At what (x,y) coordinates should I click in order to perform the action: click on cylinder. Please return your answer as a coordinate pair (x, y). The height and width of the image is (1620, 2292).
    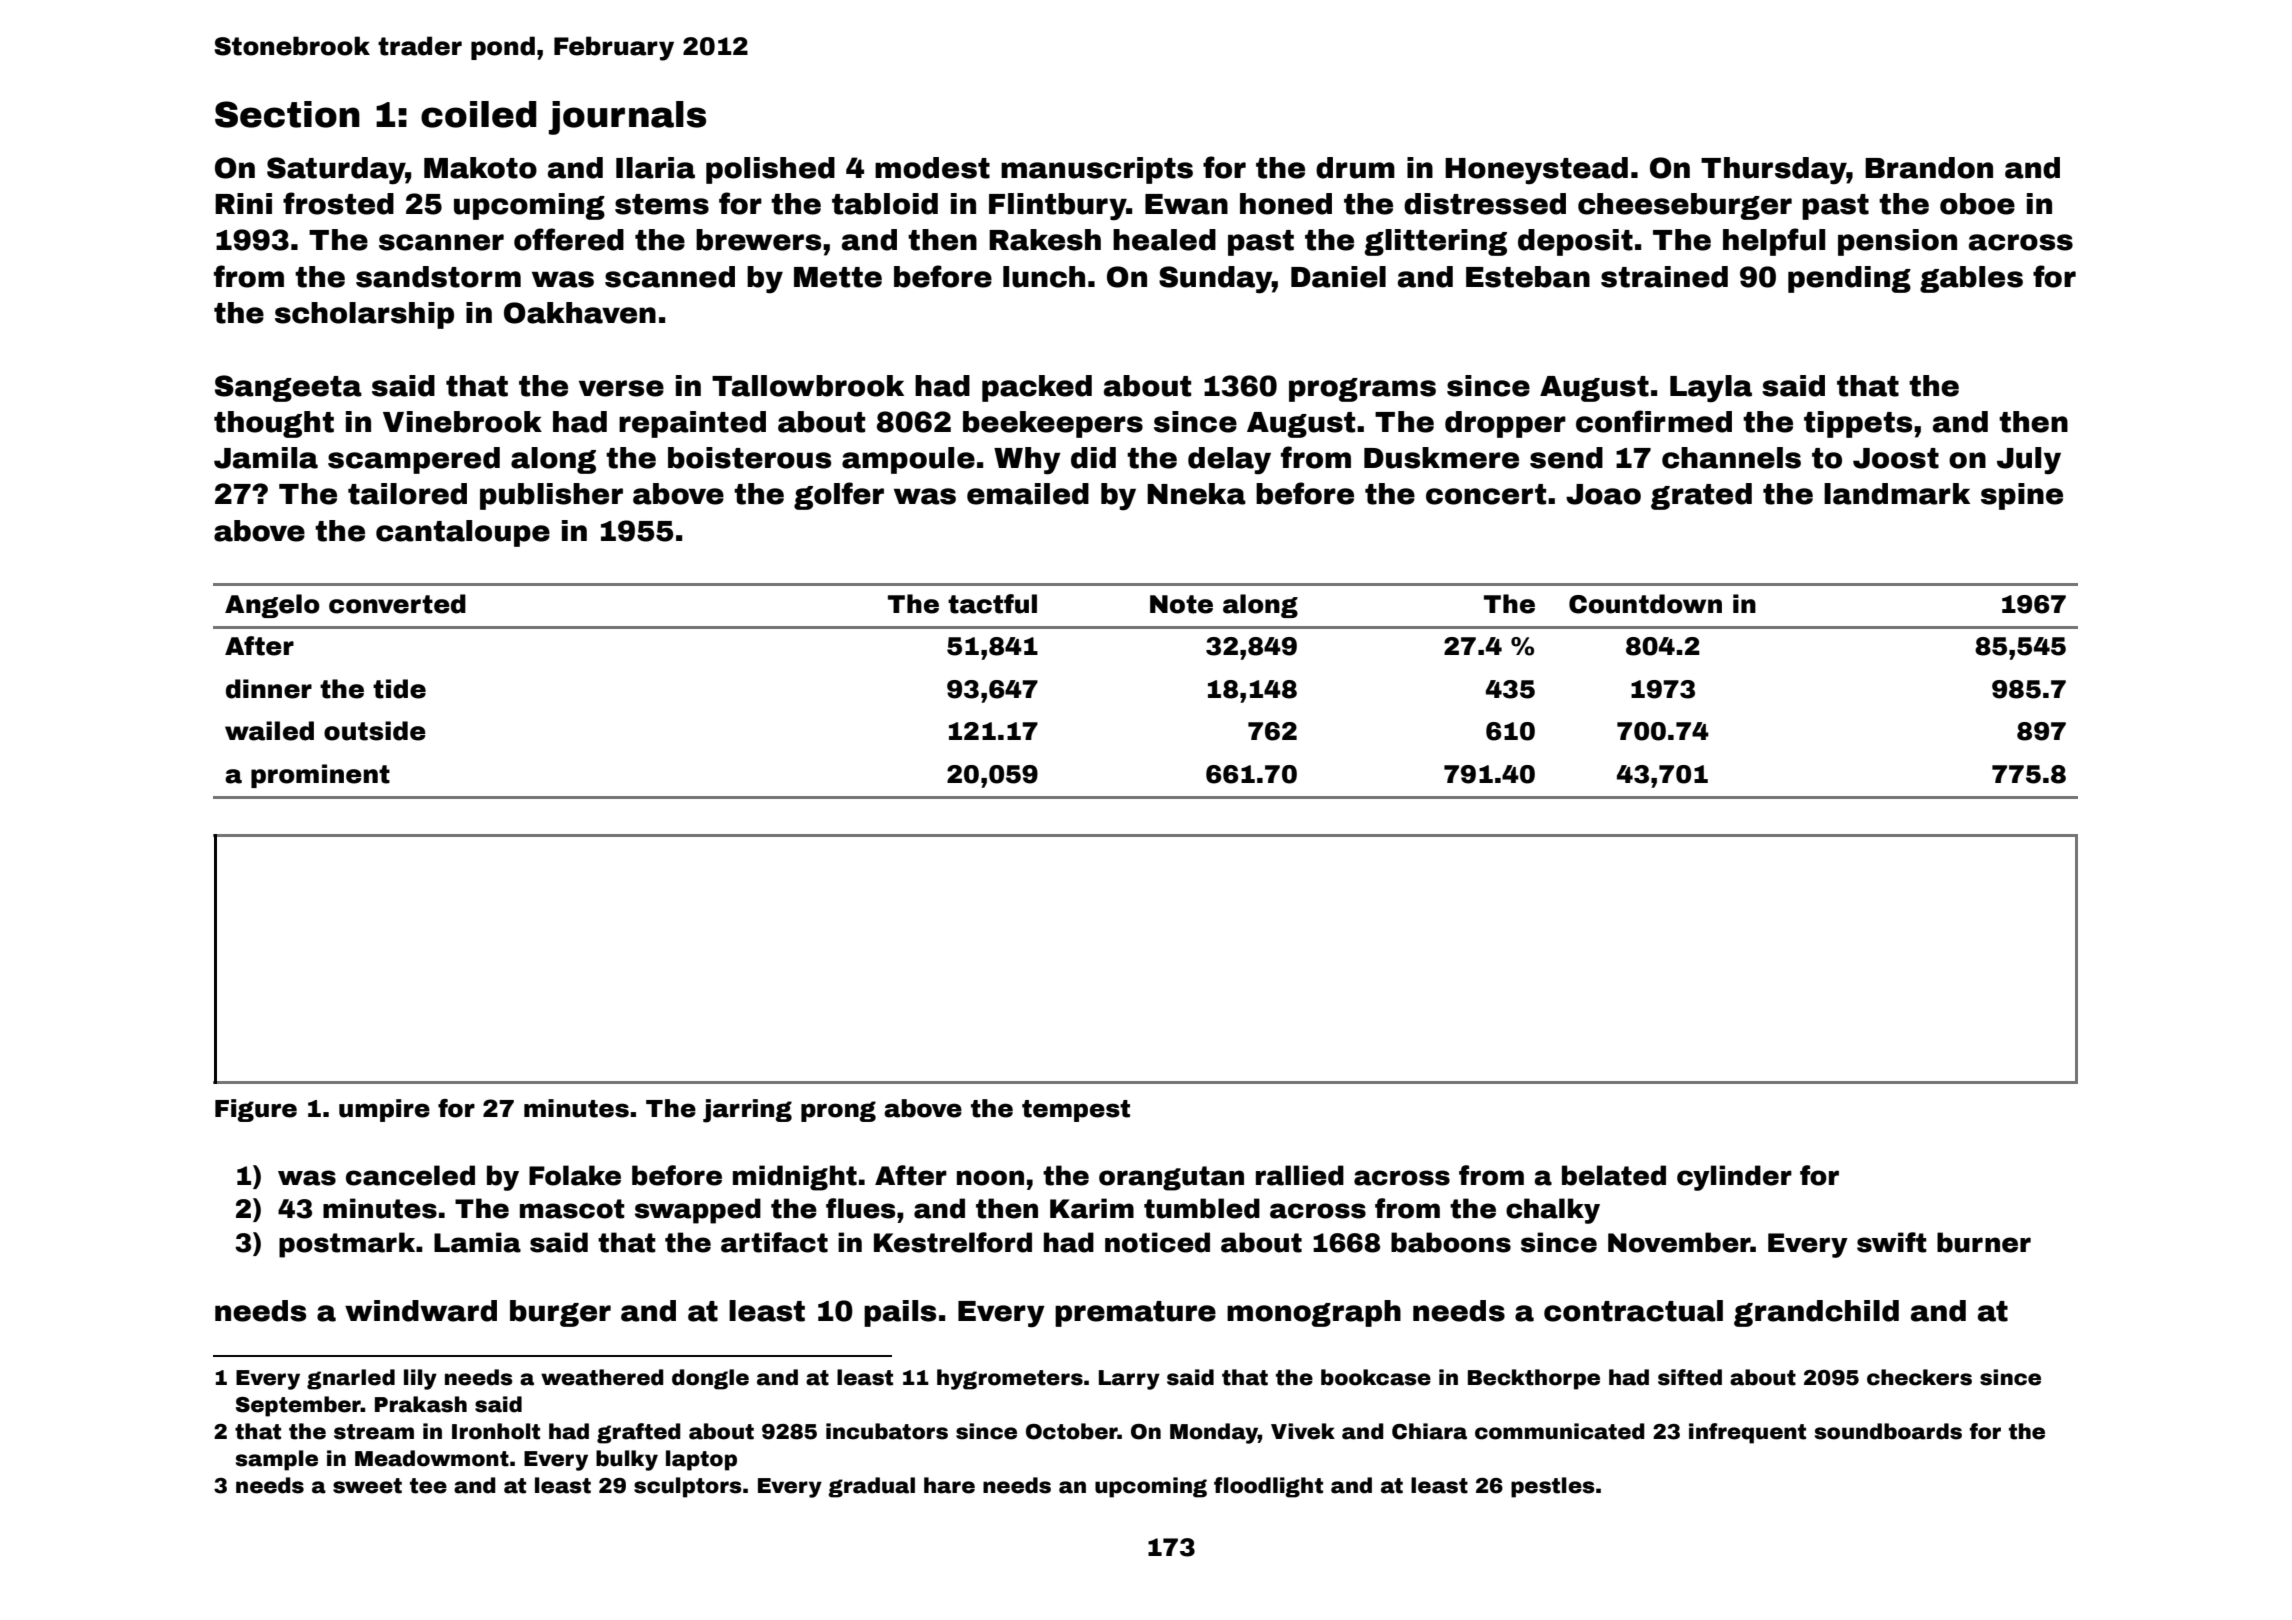
    Looking at the image, I should click on (1734, 1178).
